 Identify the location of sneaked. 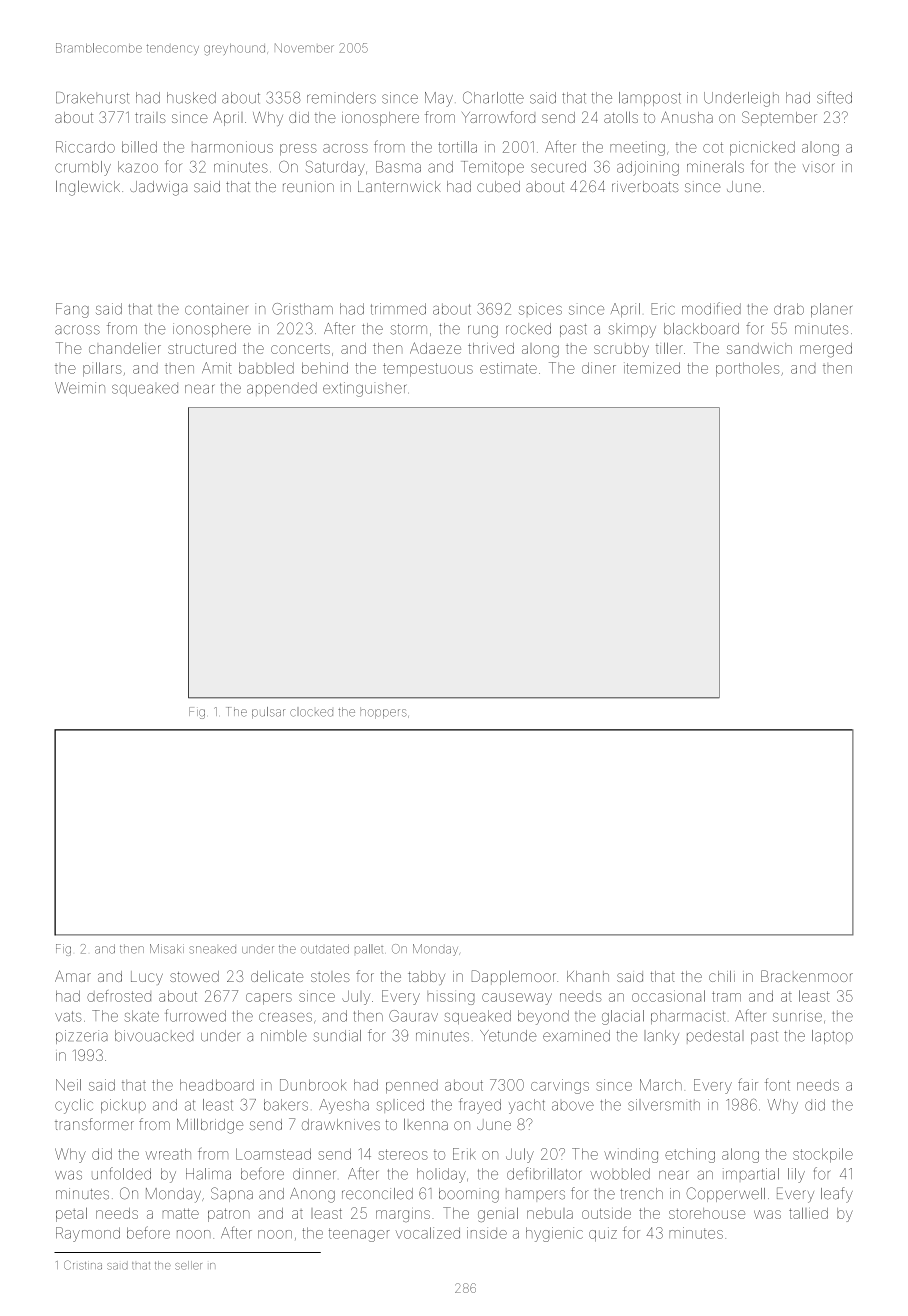
(213, 950).
